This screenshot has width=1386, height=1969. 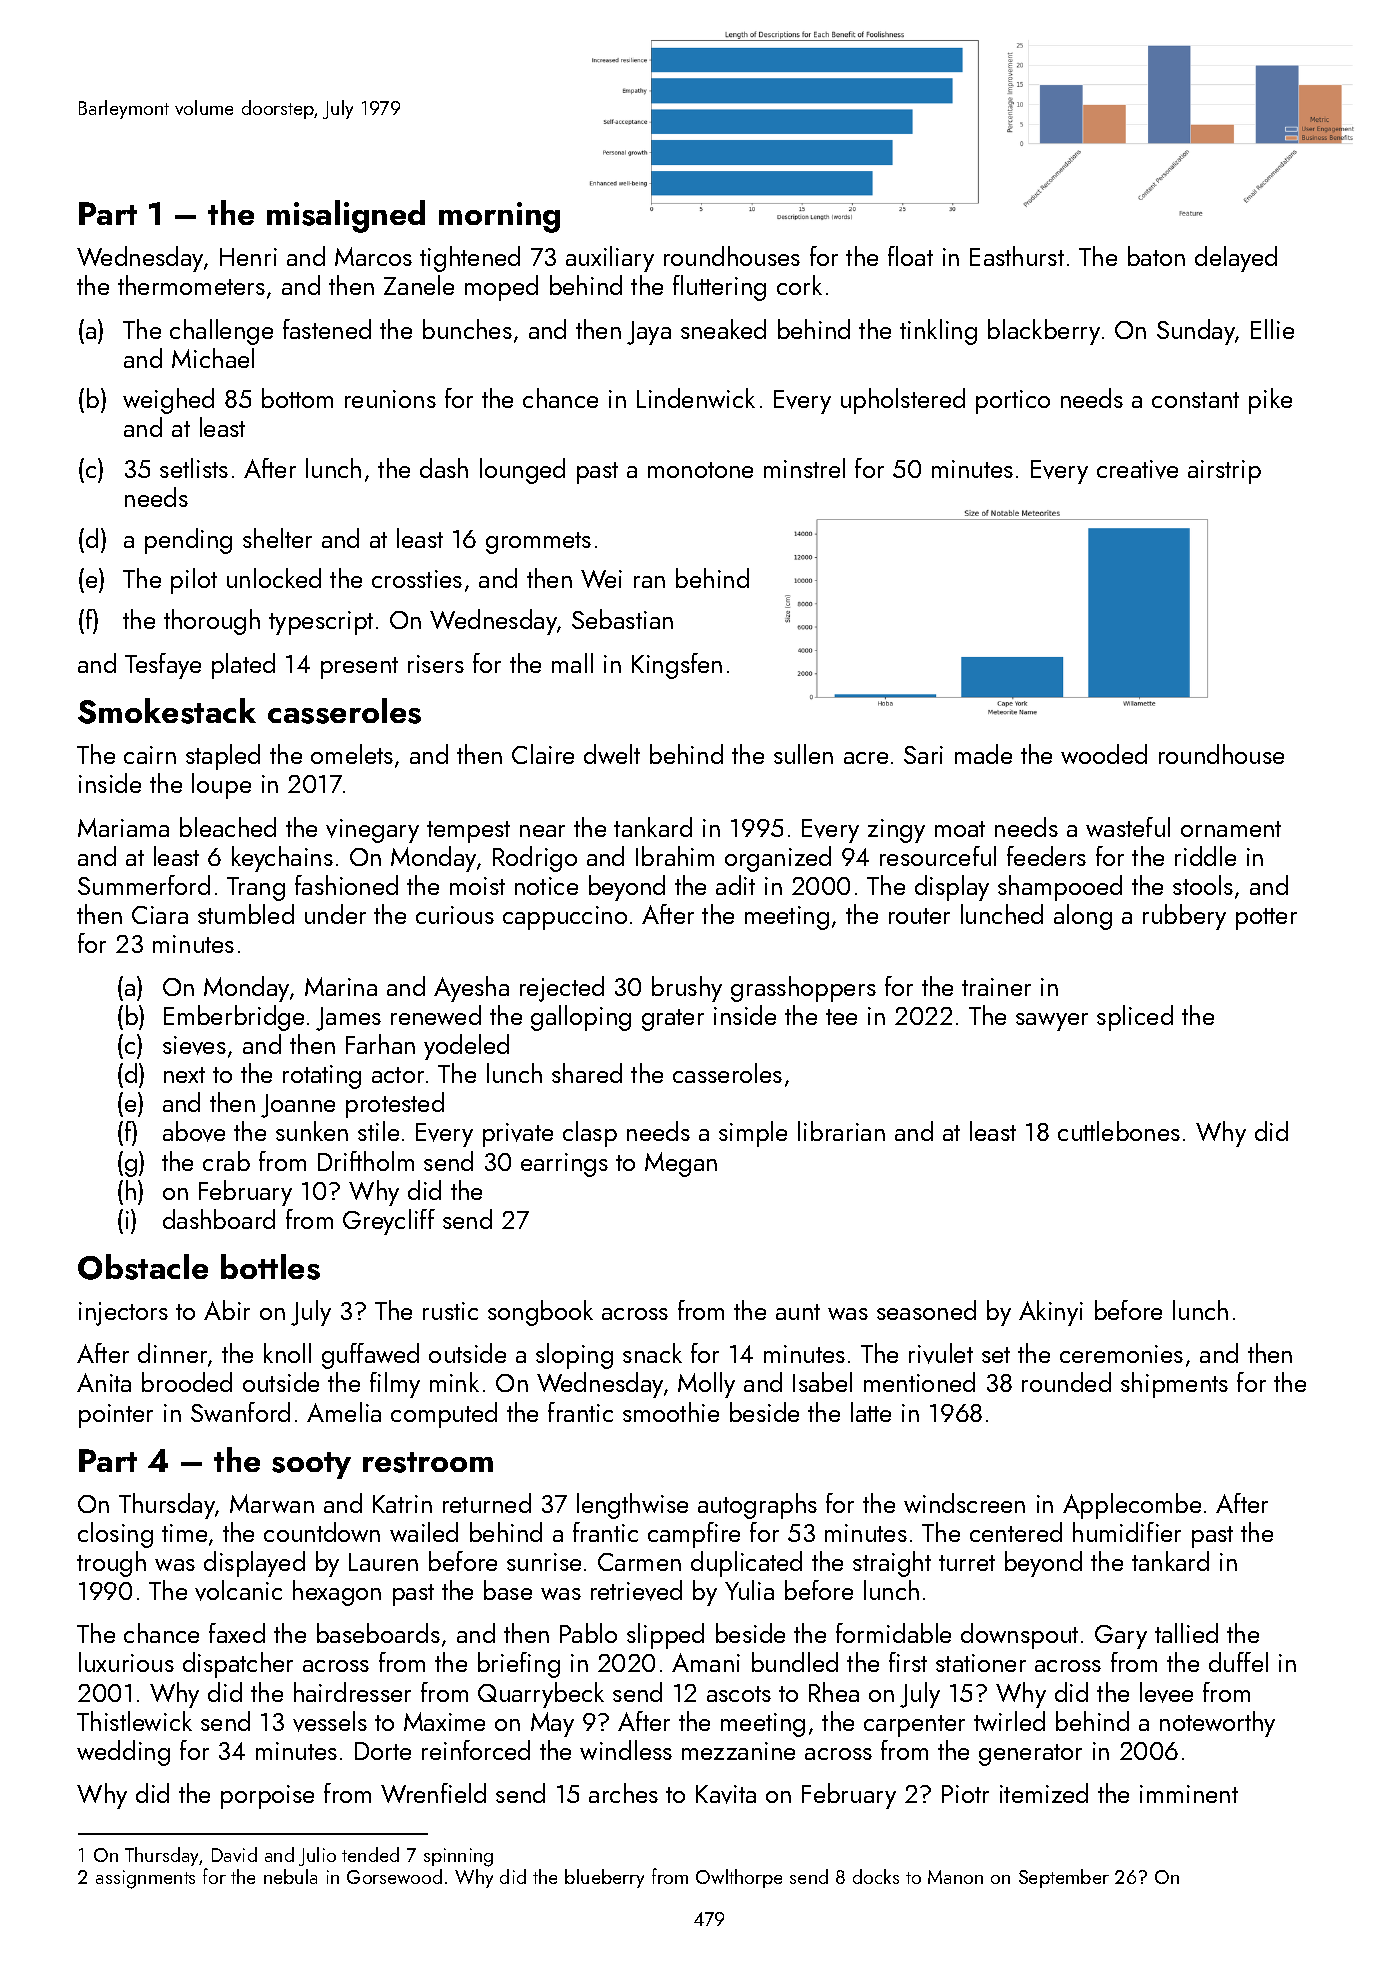 I want to click on morning, so click(x=499, y=217).
